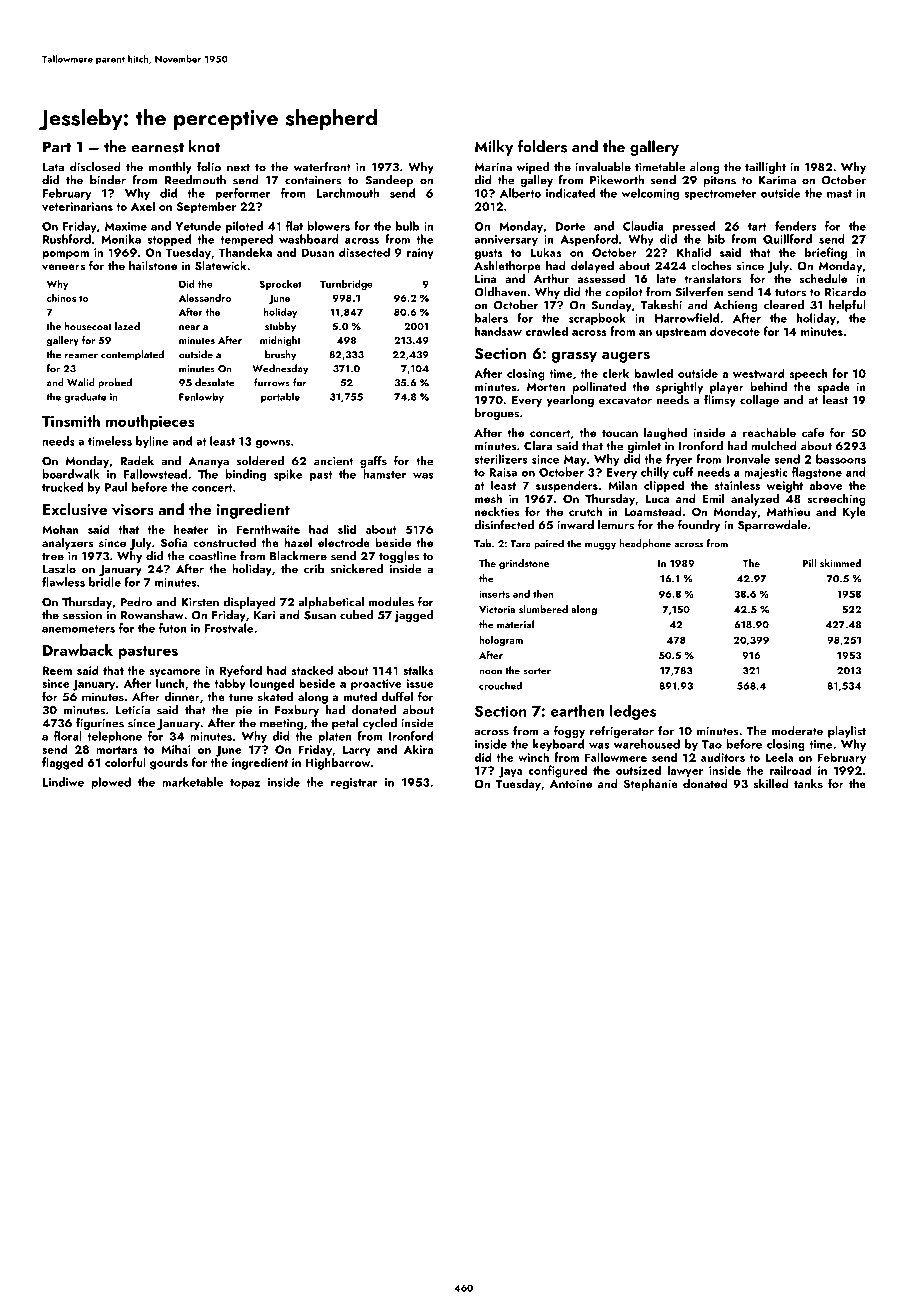  Describe the element at coordinates (546, 387) in the page. I see `Morten` at that location.
